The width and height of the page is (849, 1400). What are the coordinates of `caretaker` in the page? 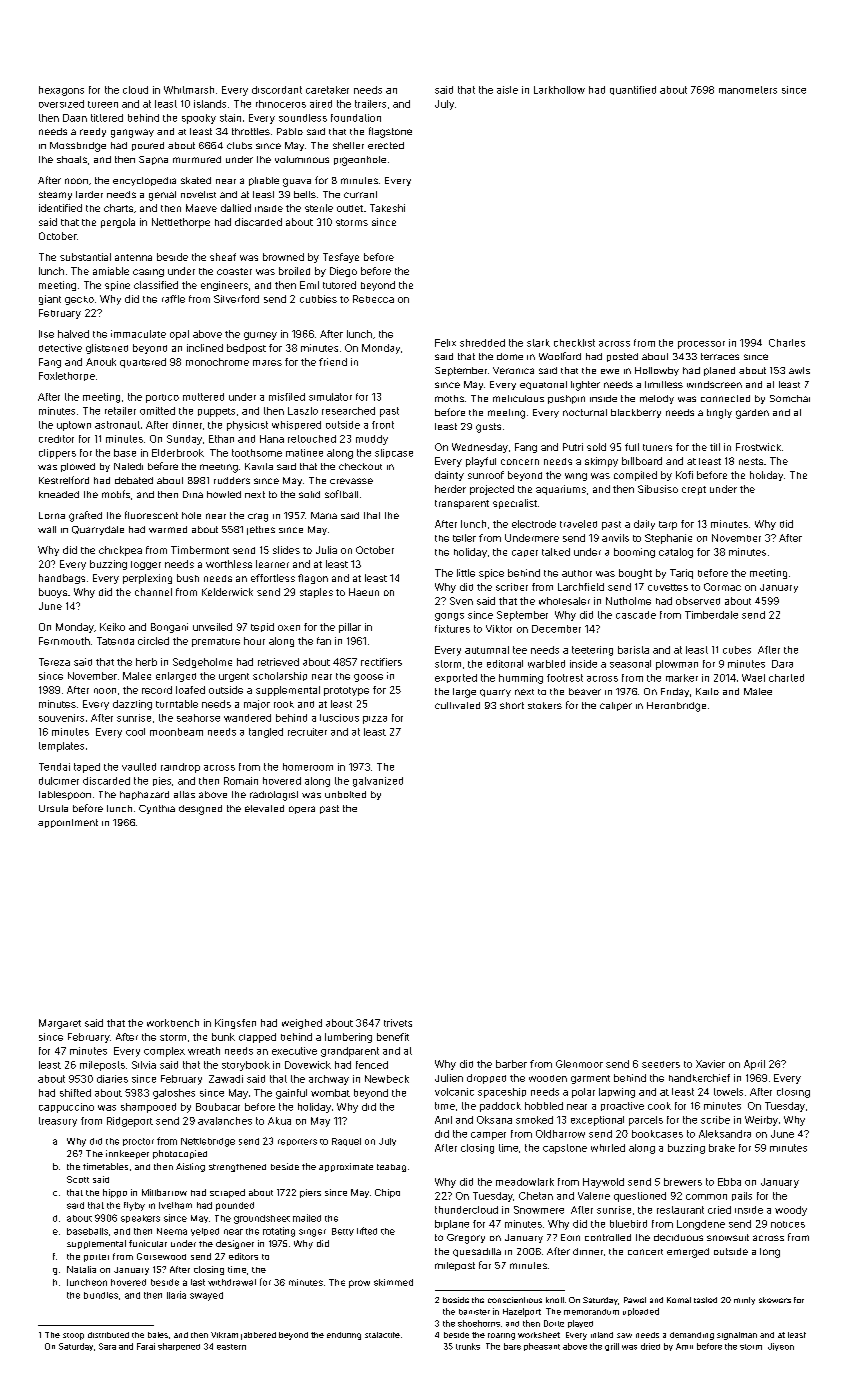 It's located at (327, 90).
